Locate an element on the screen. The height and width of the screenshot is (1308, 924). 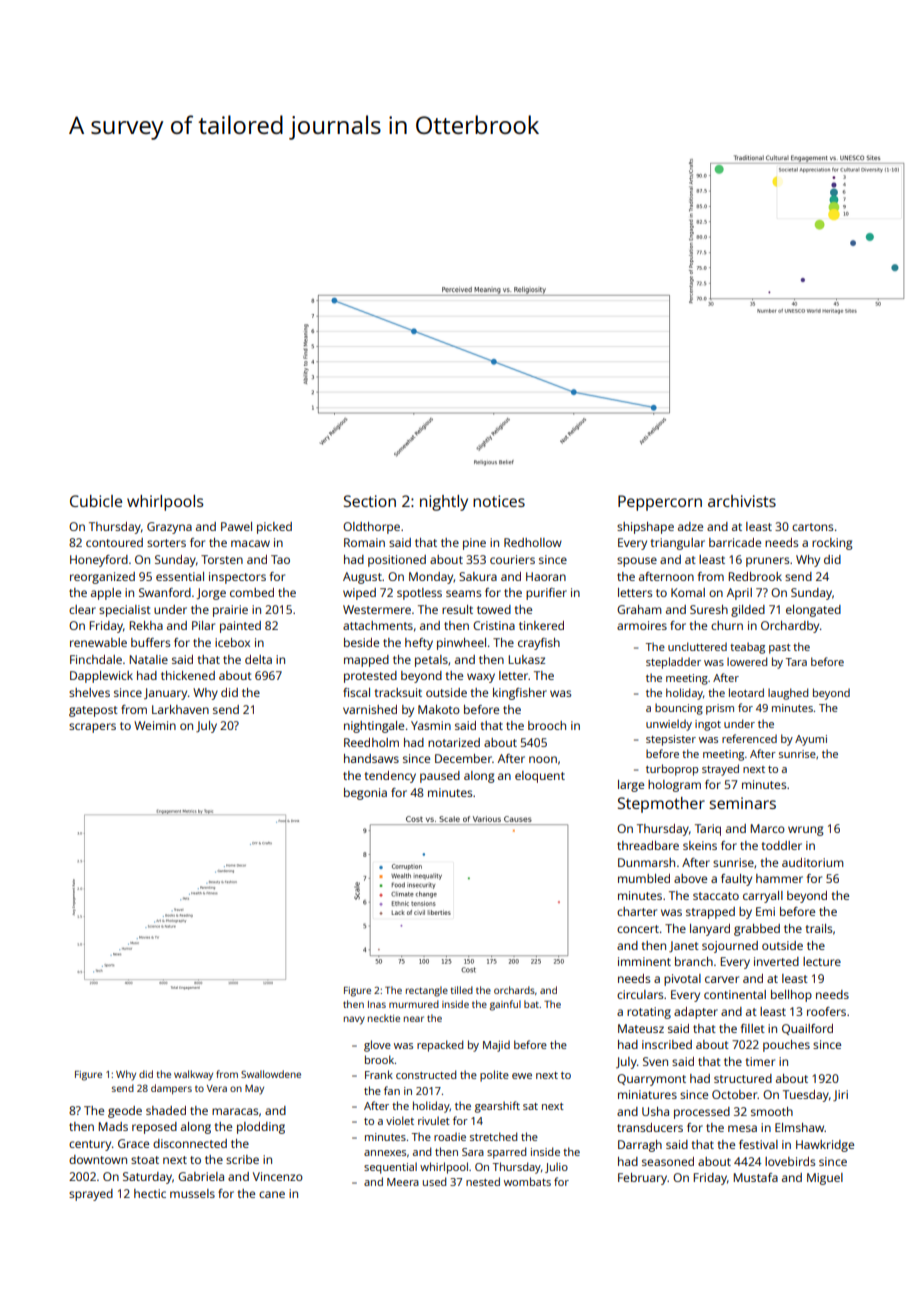
rectangle is located at coordinates (427, 991).
